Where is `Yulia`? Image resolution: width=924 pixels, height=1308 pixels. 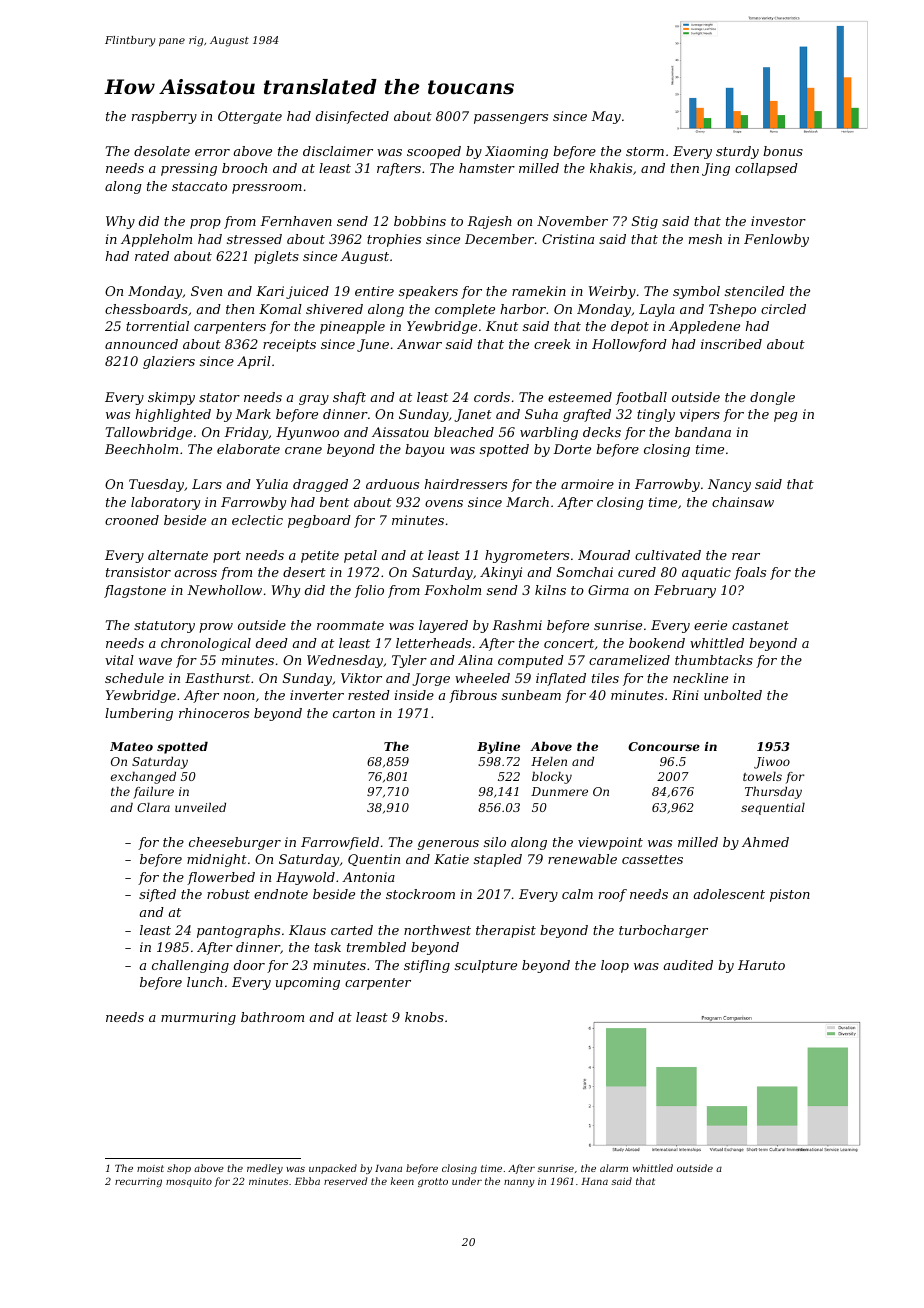
Yulia is located at coordinates (272, 484).
